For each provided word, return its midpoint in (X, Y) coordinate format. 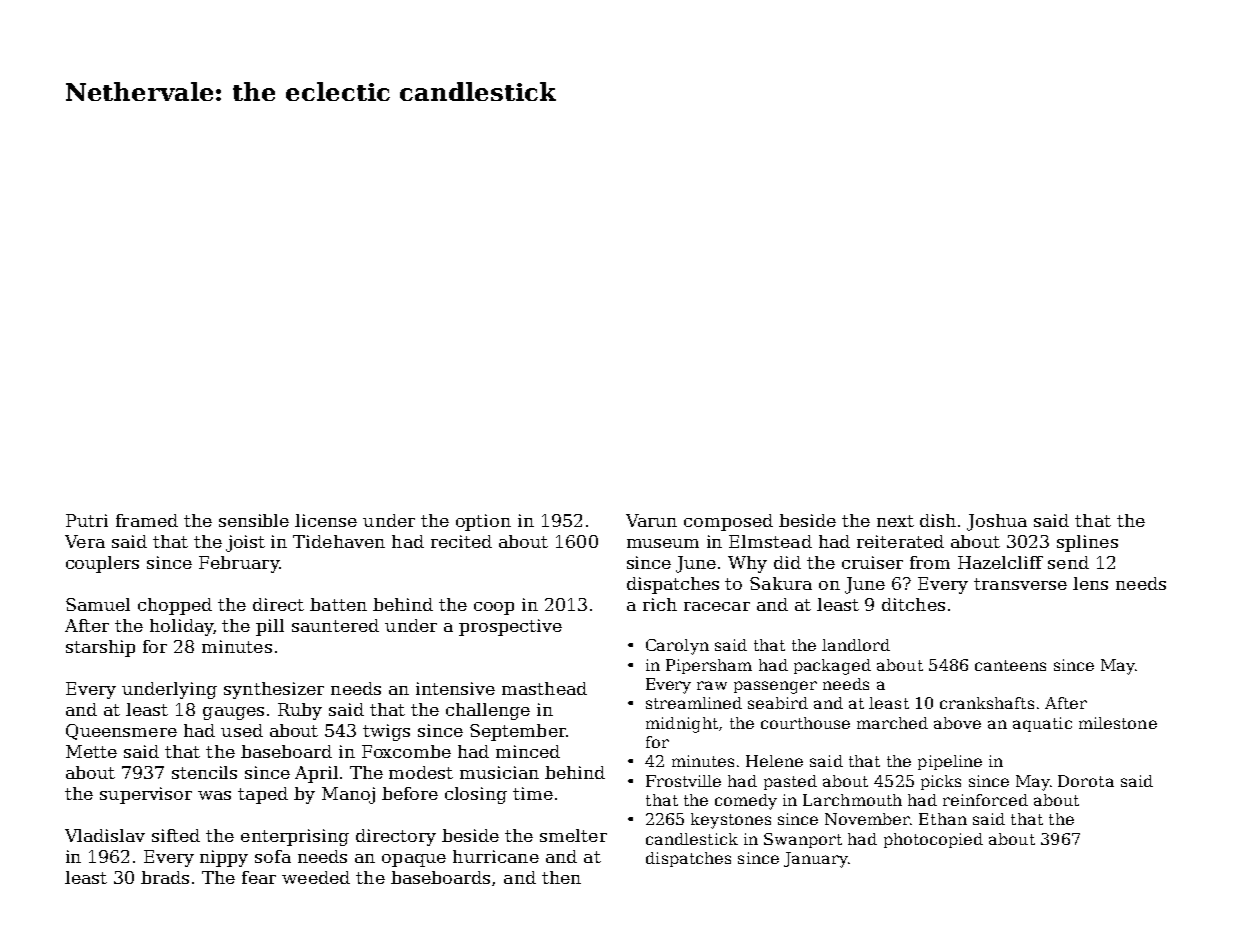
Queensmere (121, 732)
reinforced (985, 800)
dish (938, 520)
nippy (224, 858)
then (561, 877)
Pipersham (709, 666)
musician (499, 772)
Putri (87, 520)
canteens (1010, 665)
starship (100, 648)
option (483, 522)
